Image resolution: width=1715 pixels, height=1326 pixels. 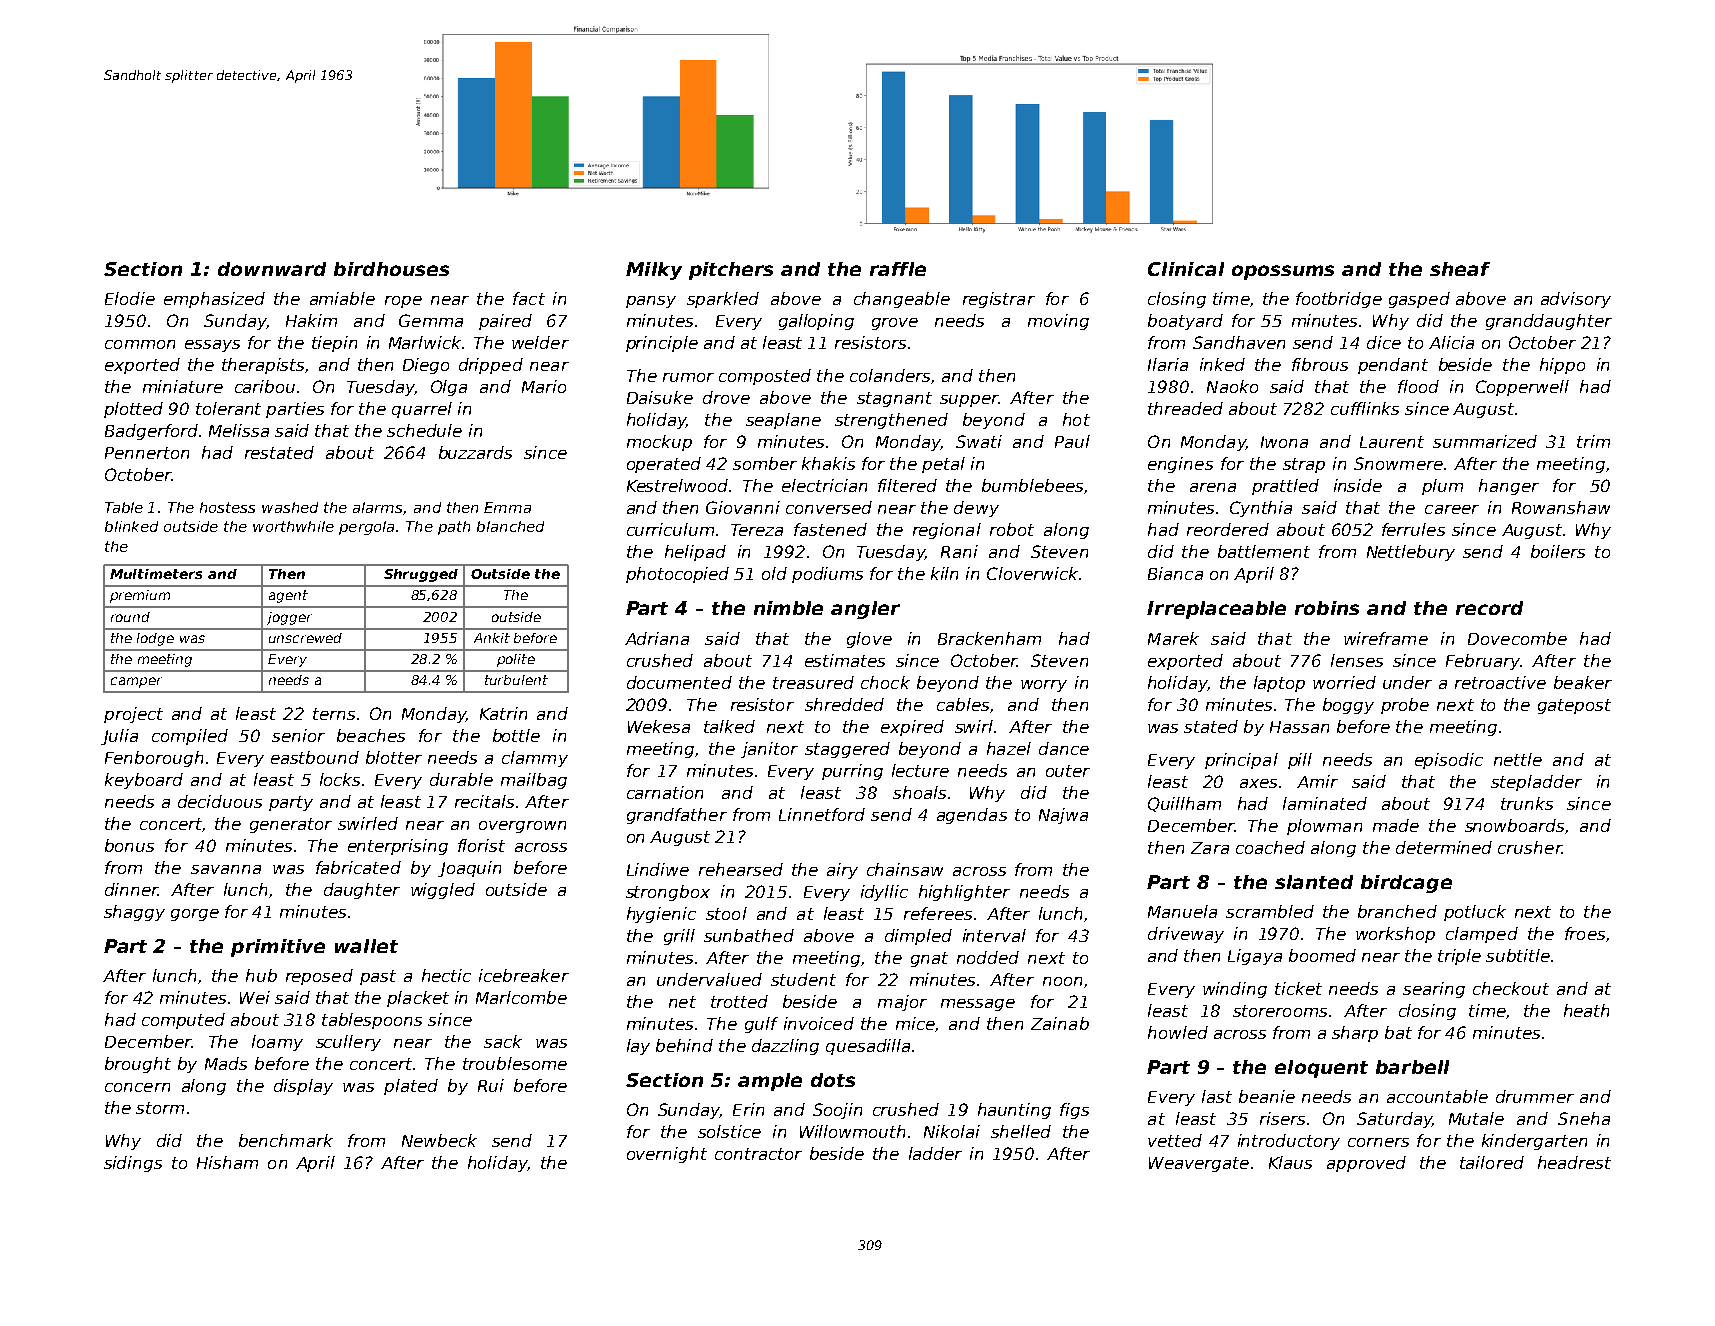 I want to click on Newbeck, so click(x=439, y=1140).
